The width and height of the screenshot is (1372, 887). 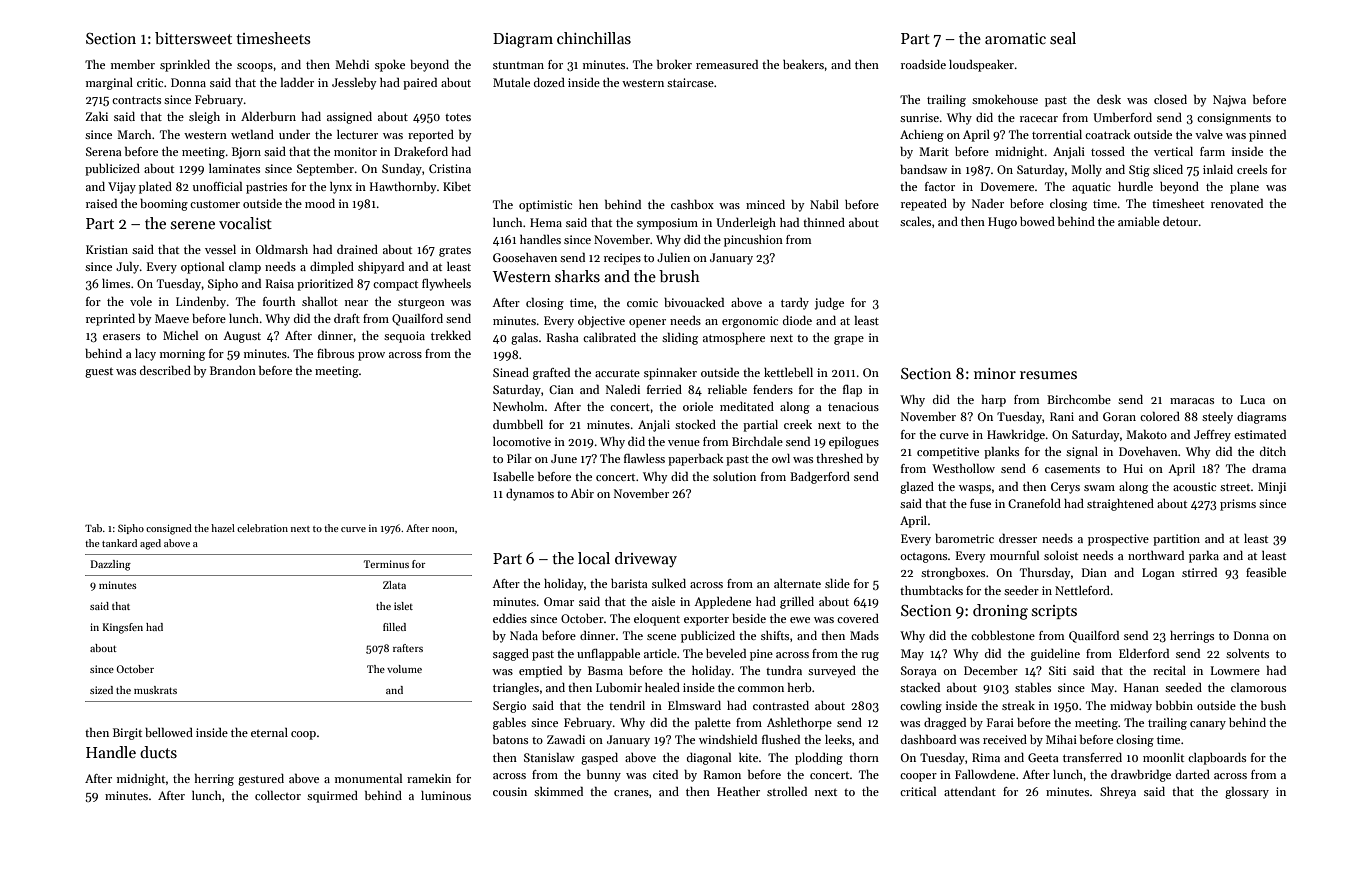 I want to click on aged, so click(x=150, y=544).
